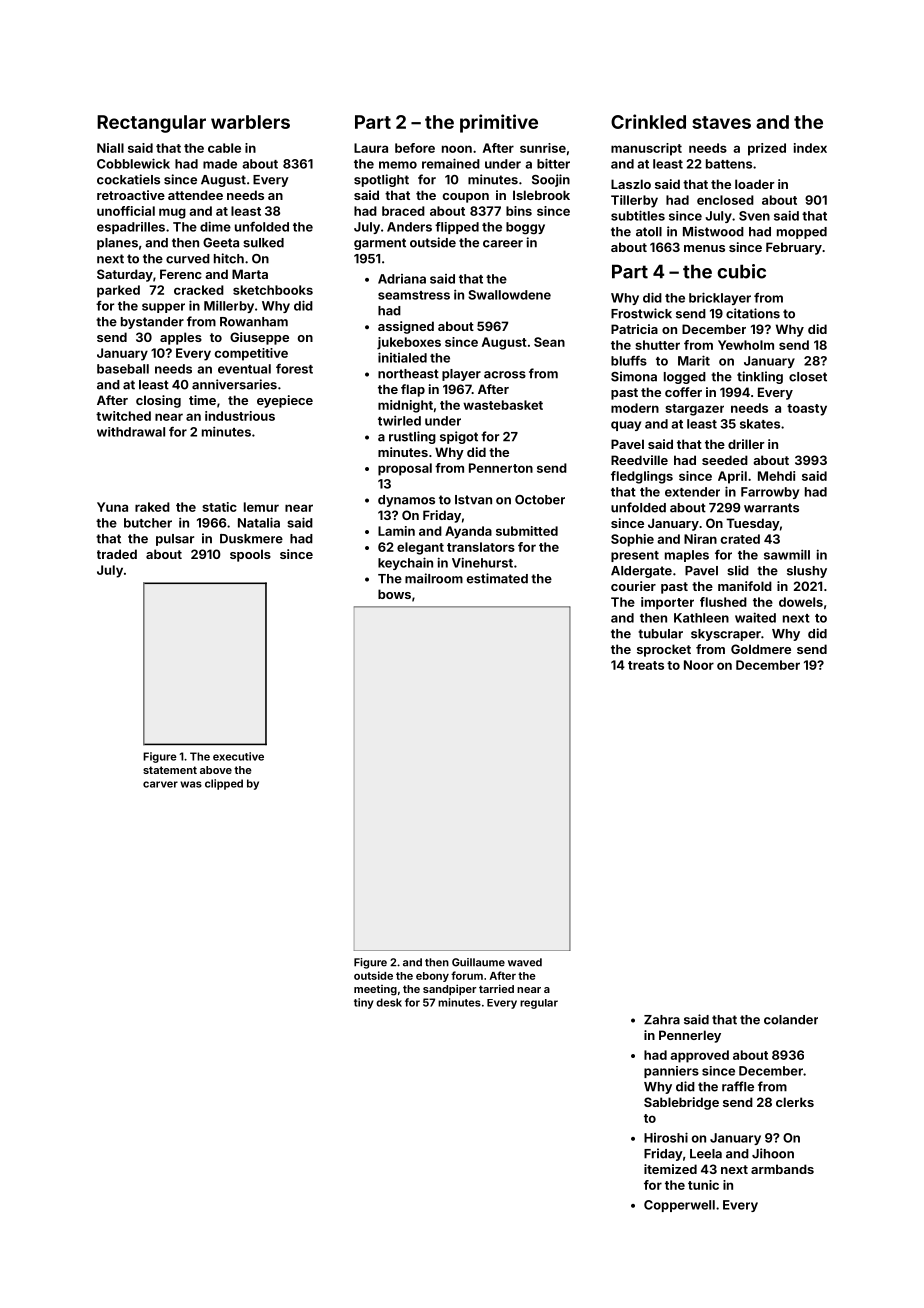  I want to click on cable, so click(224, 148).
